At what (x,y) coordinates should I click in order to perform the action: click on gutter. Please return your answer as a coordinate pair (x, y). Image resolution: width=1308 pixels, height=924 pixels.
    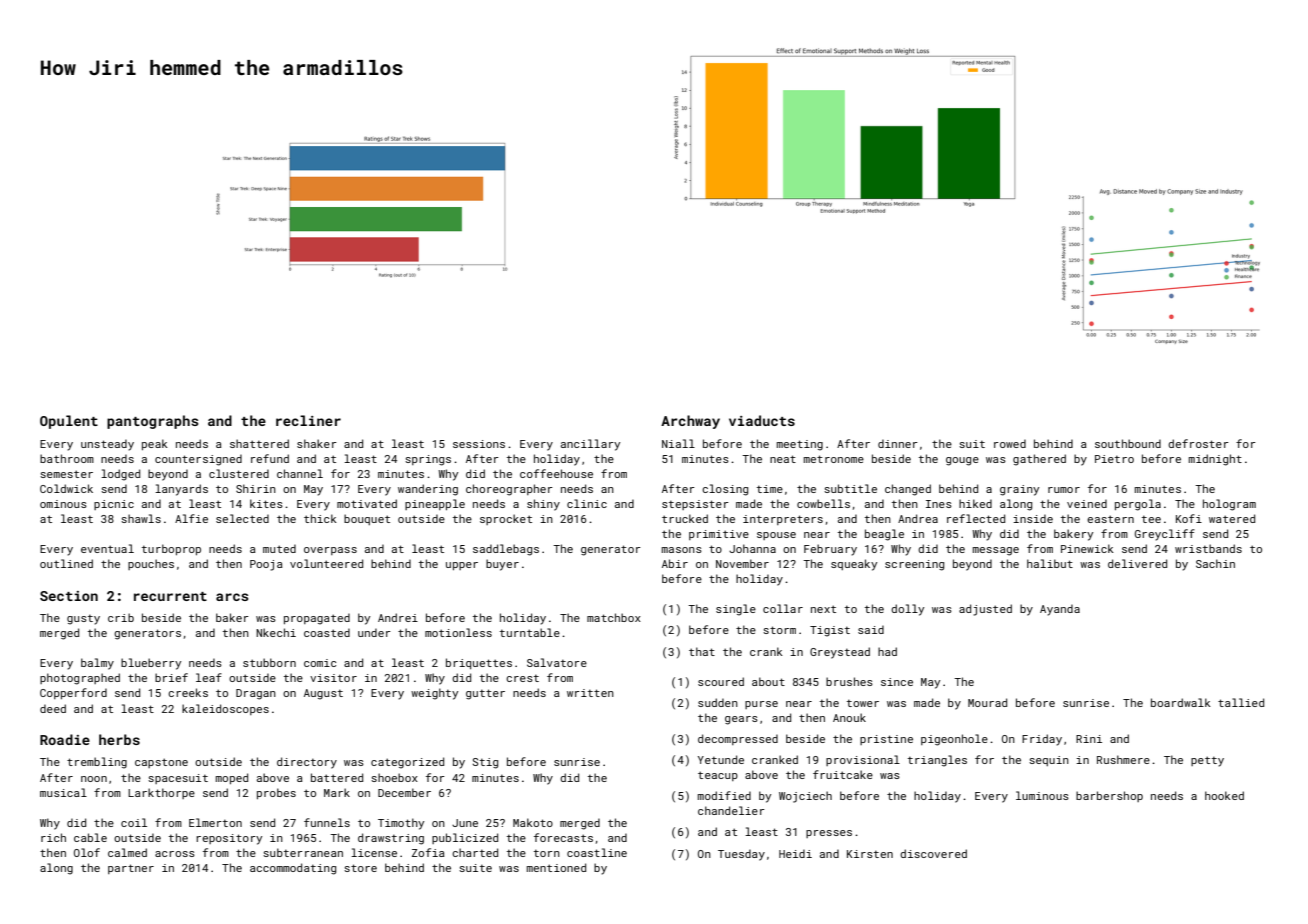
    Looking at the image, I should click on (485, 694).
